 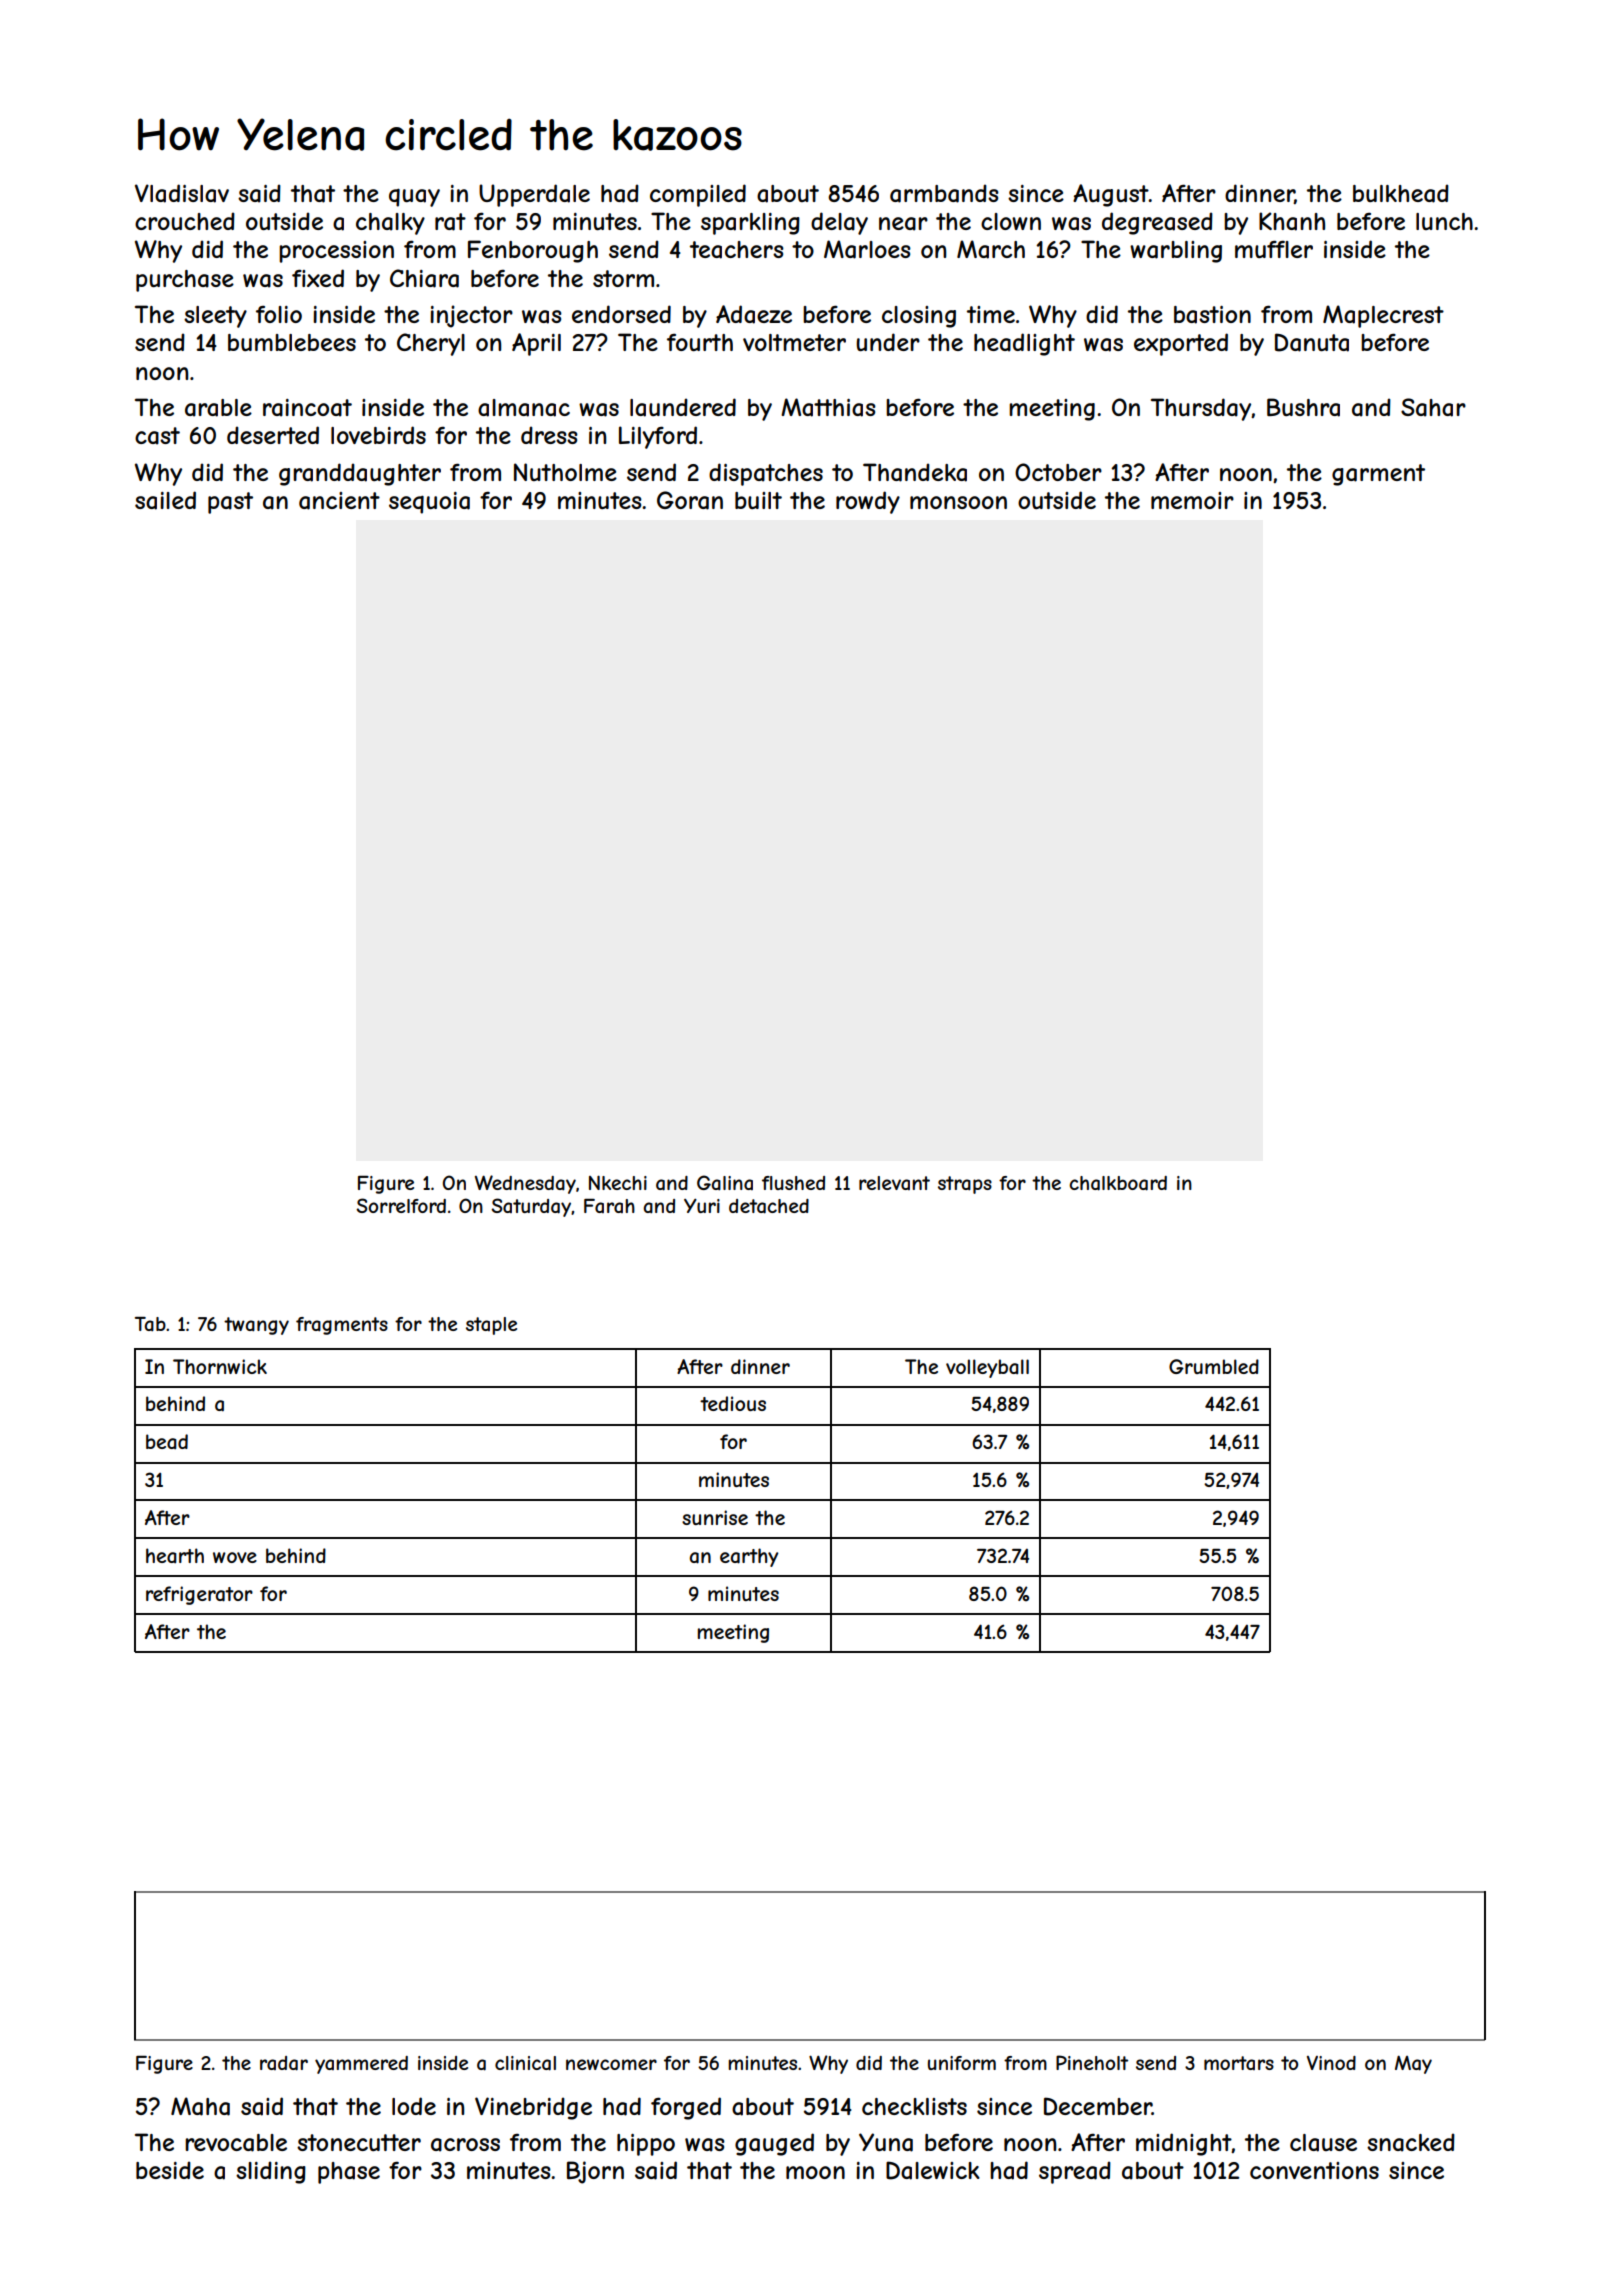 What do you see at coordinates (170, 2170) in the screenshot?
I see `beside` at bounding box center [170, 2170].
